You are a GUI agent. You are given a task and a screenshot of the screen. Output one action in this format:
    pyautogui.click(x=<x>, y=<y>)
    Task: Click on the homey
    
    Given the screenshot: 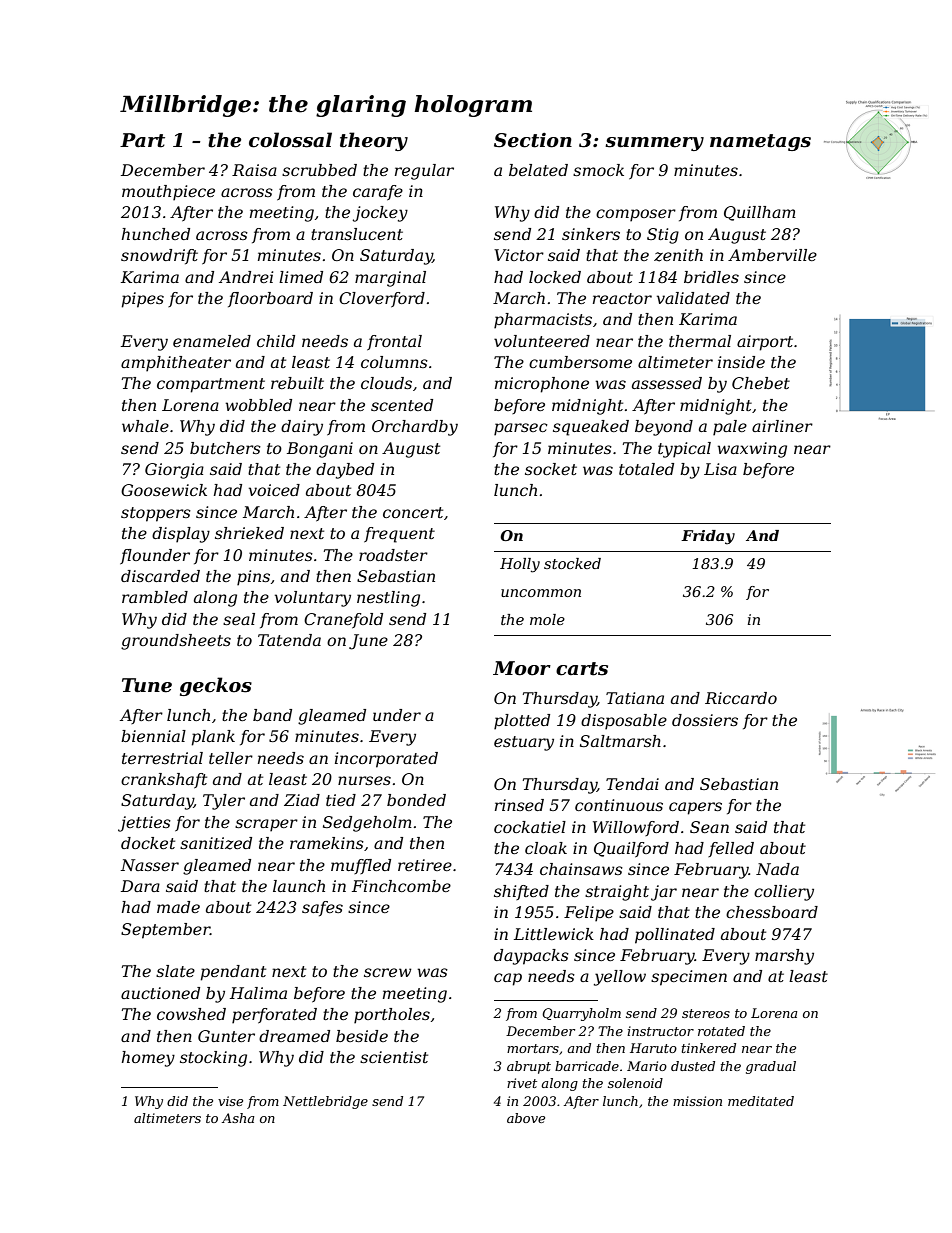 What is the action you would take?
    pyautogui.click(x=148, y=1059)
